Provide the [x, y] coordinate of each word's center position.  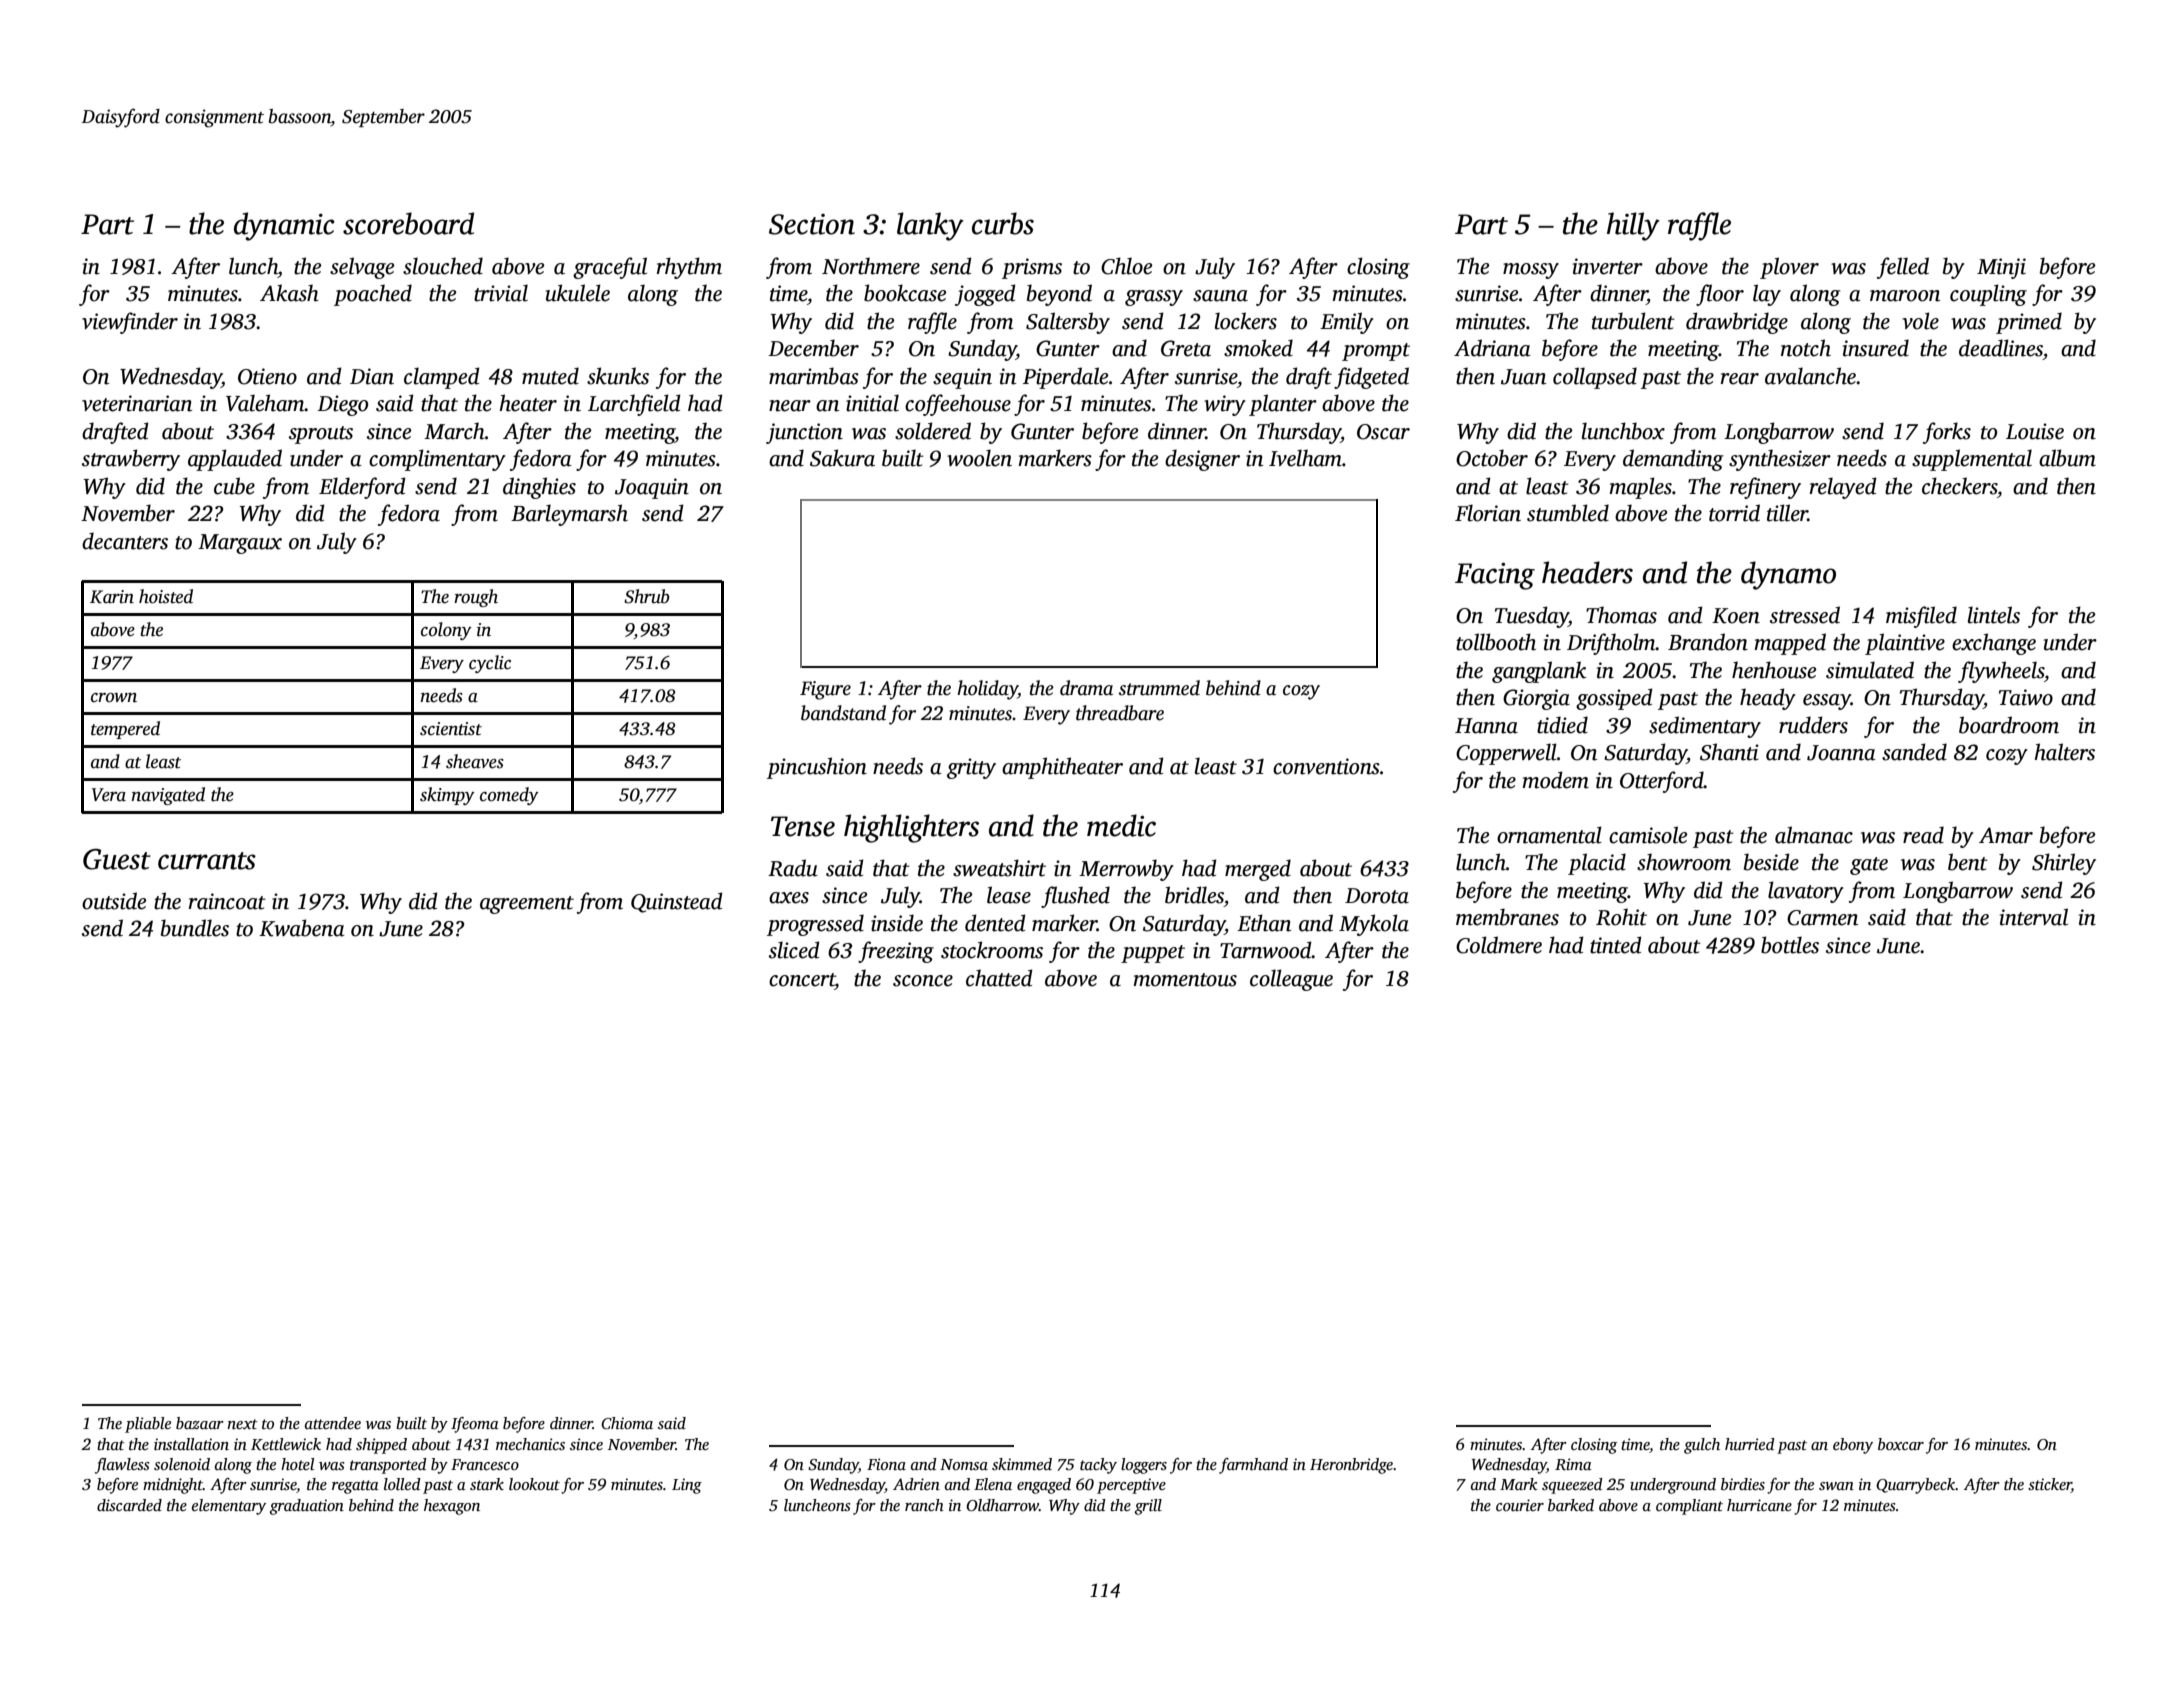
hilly [1633, 226]
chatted [999, 978]
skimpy [447, 796]
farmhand [1253, 1466]
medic [1121, 825]
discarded [129, 1505]
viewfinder [130, 323]
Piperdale [1065, 378]
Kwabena [302, 928]
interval [2034, 917]
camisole [1648, 835]
